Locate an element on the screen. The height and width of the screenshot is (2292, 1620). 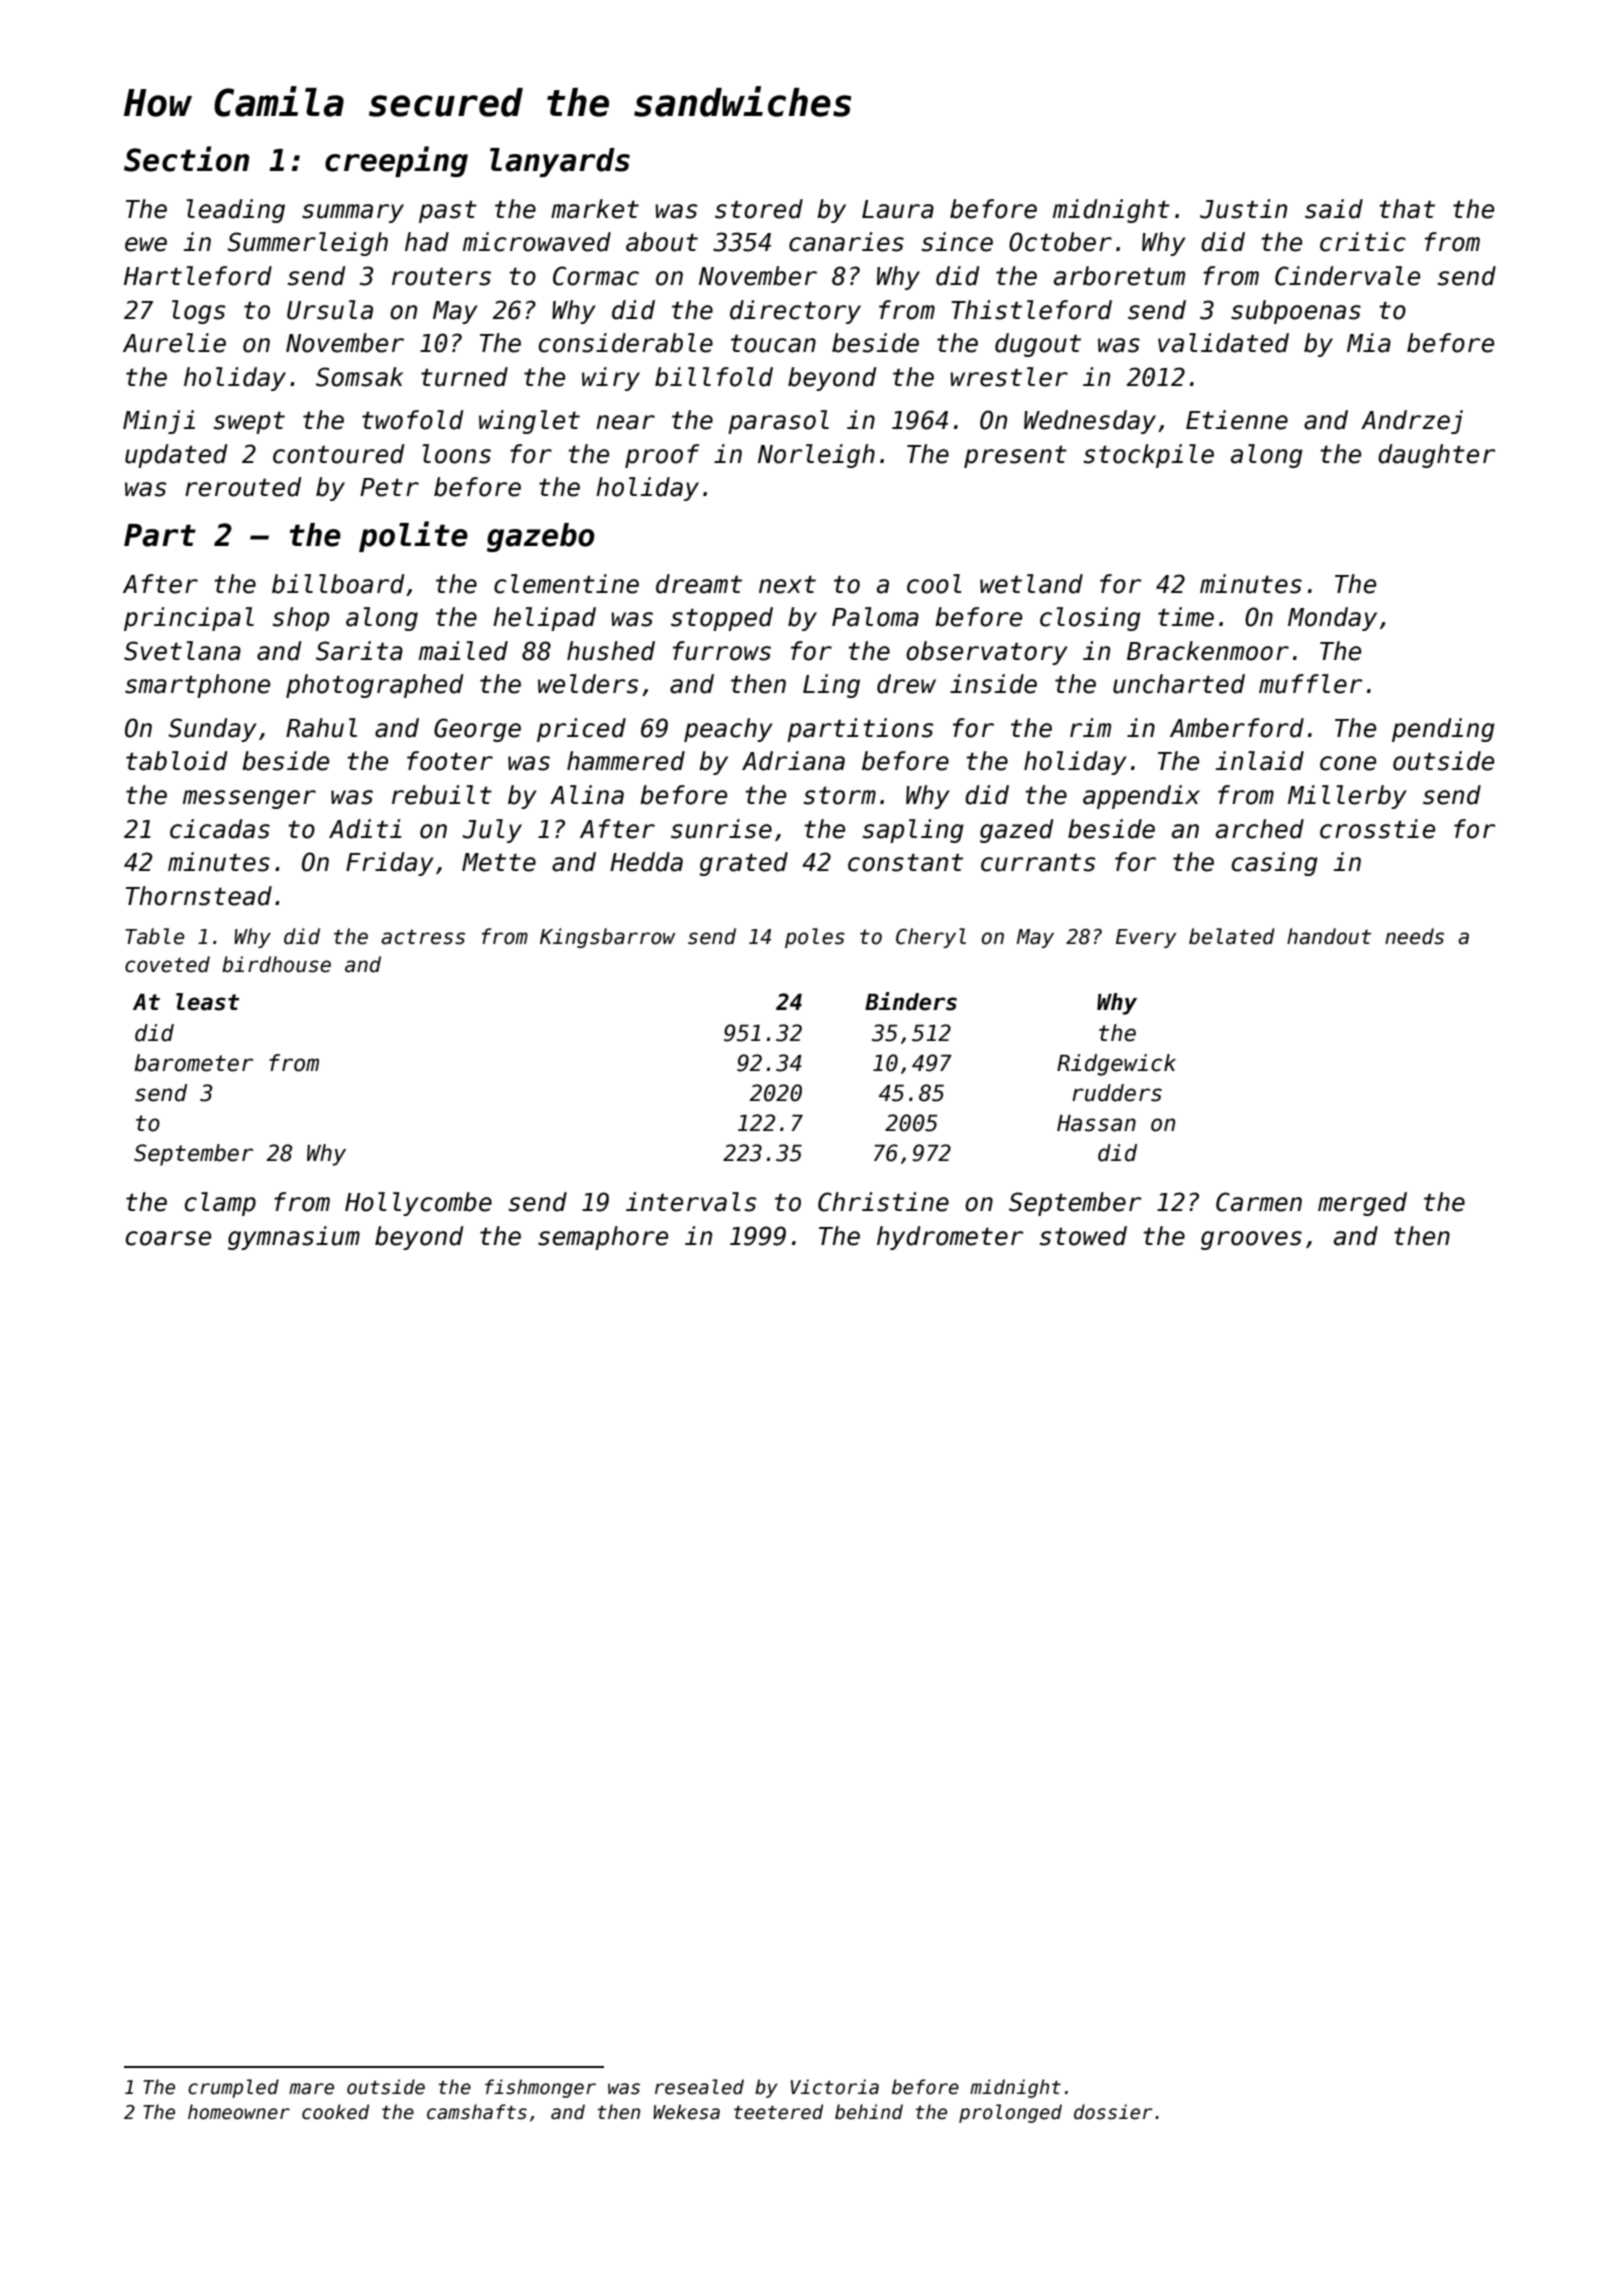
Section is located at coordinates (186, 159).
